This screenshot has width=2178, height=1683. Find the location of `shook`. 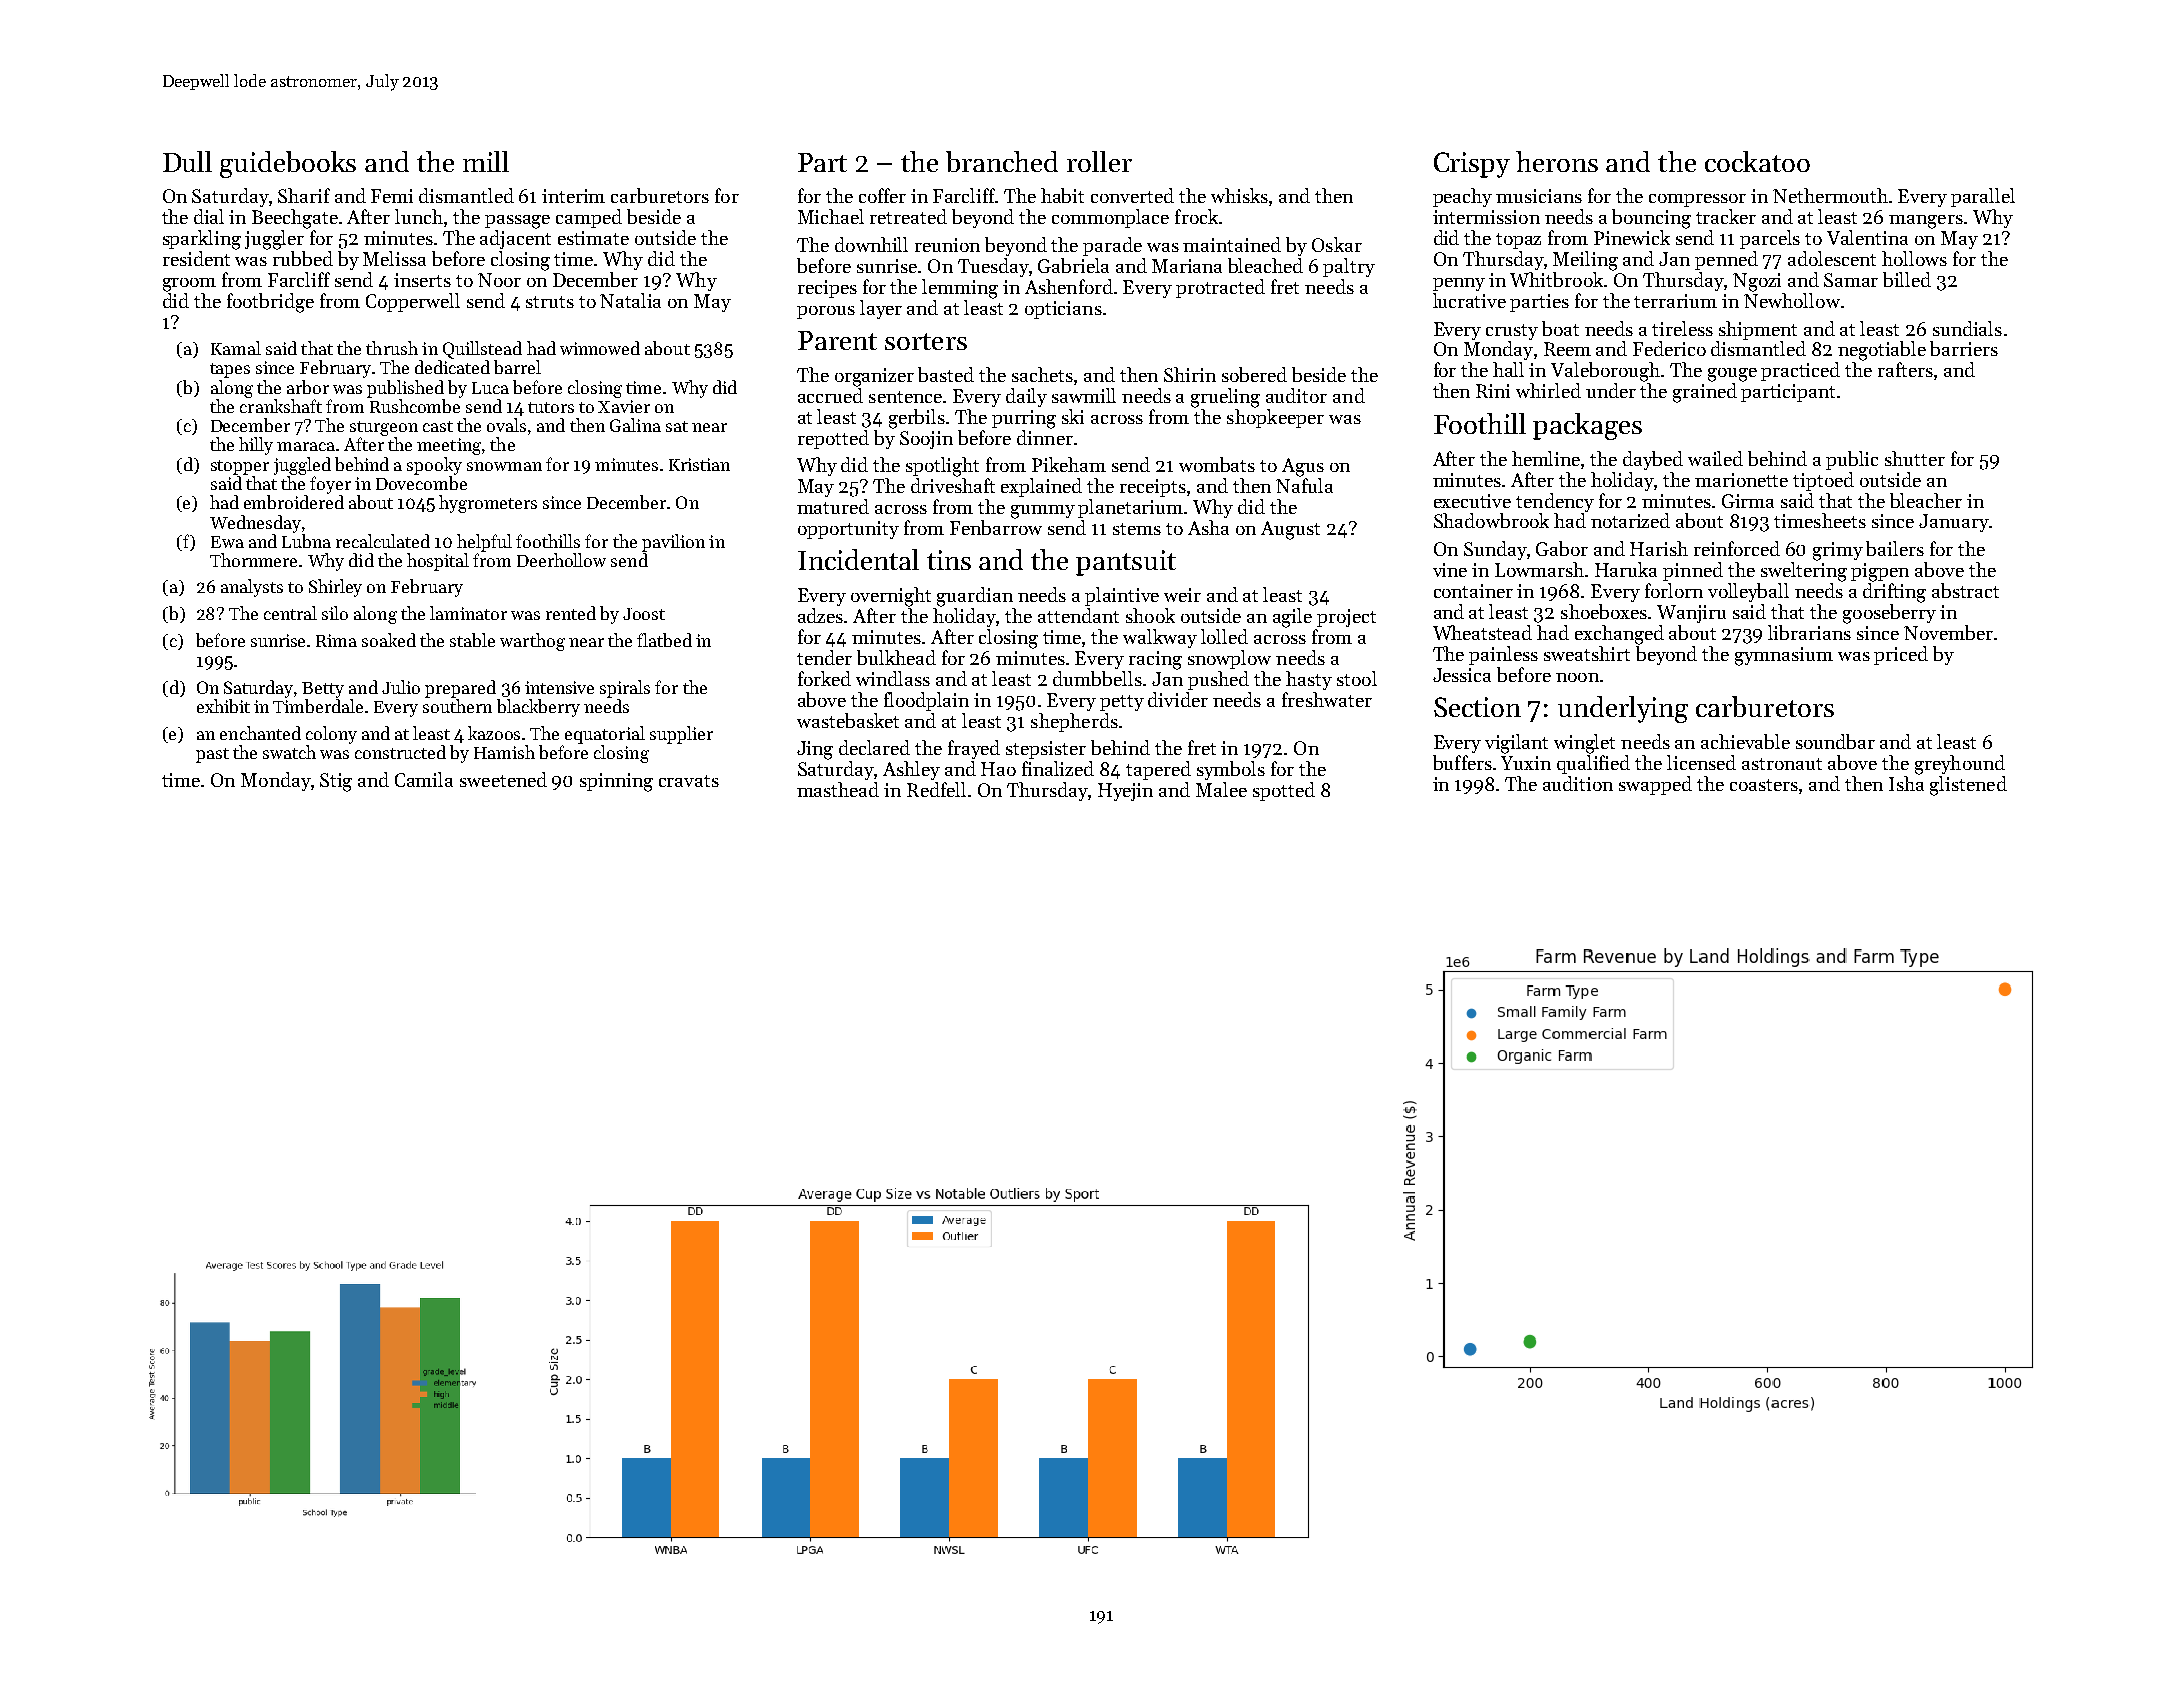

shook is located at coordinates (1150, 615).
